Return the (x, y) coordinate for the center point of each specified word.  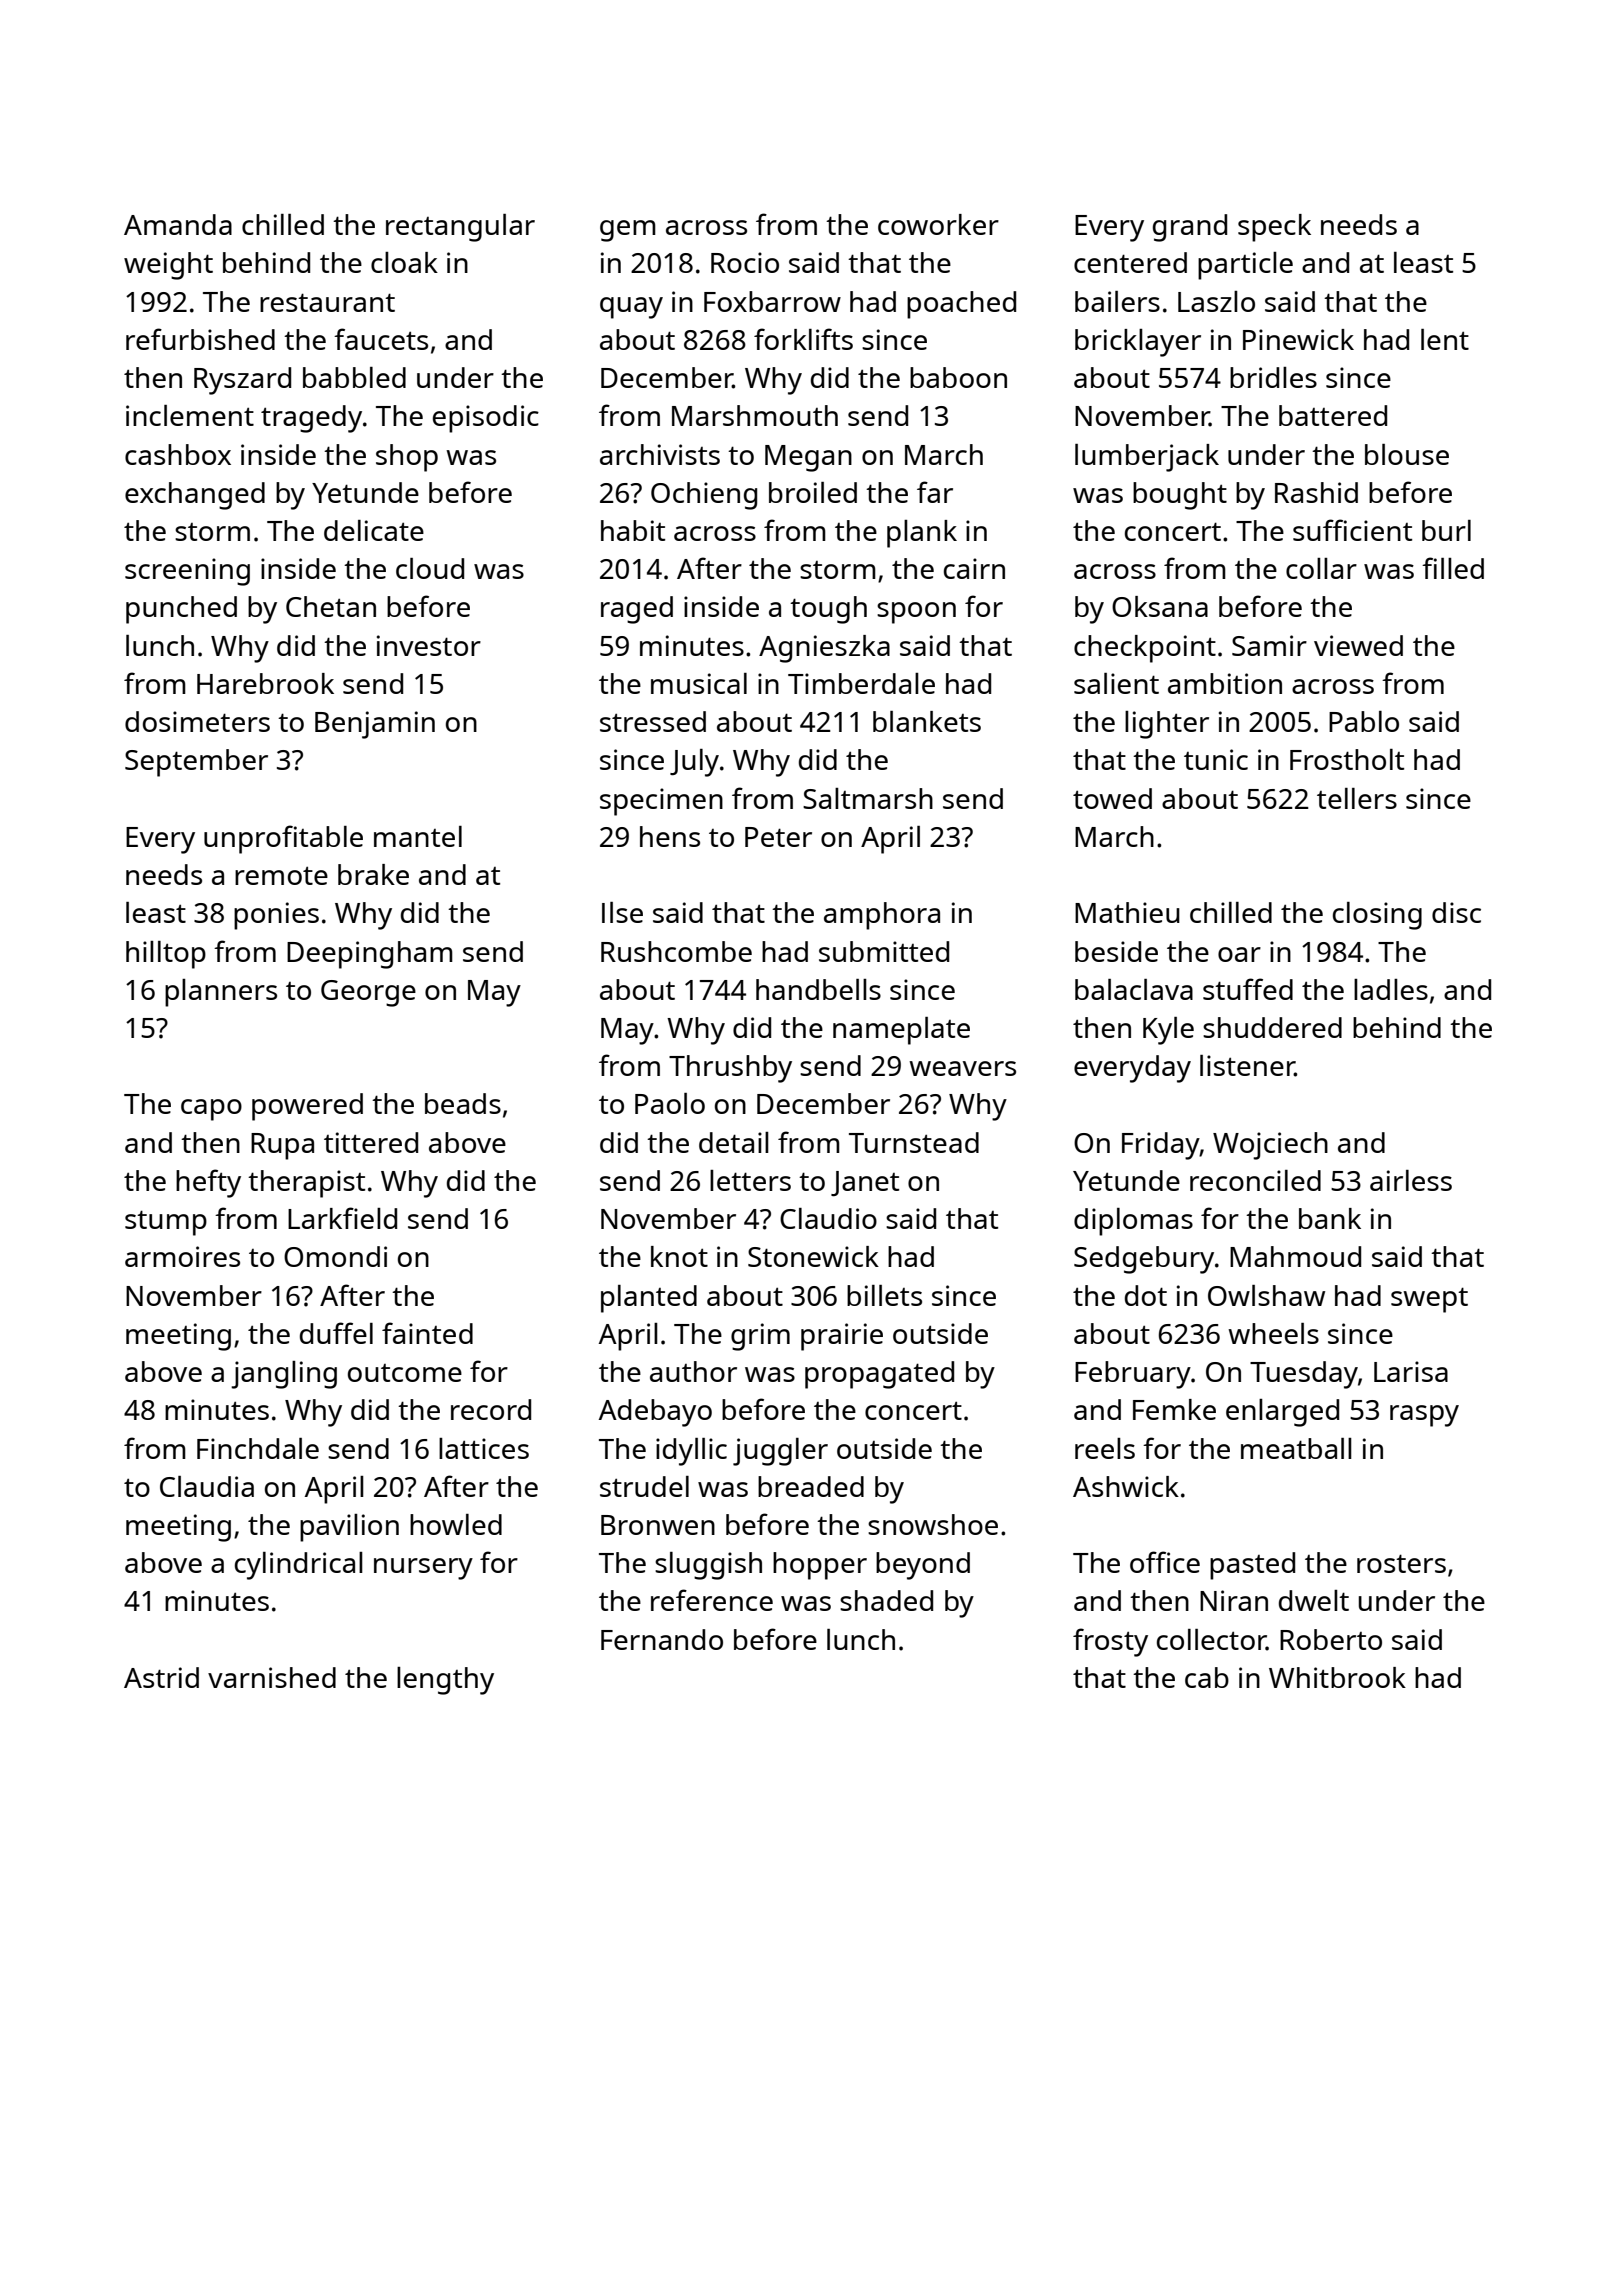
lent (1445, 339)
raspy (1424, 1416)
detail (734, 1142)
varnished (272, 1677)
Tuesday (1304, 1375)
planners (221, 993)
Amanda (178, 224)
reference (712, 1600)
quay (631, 308)
